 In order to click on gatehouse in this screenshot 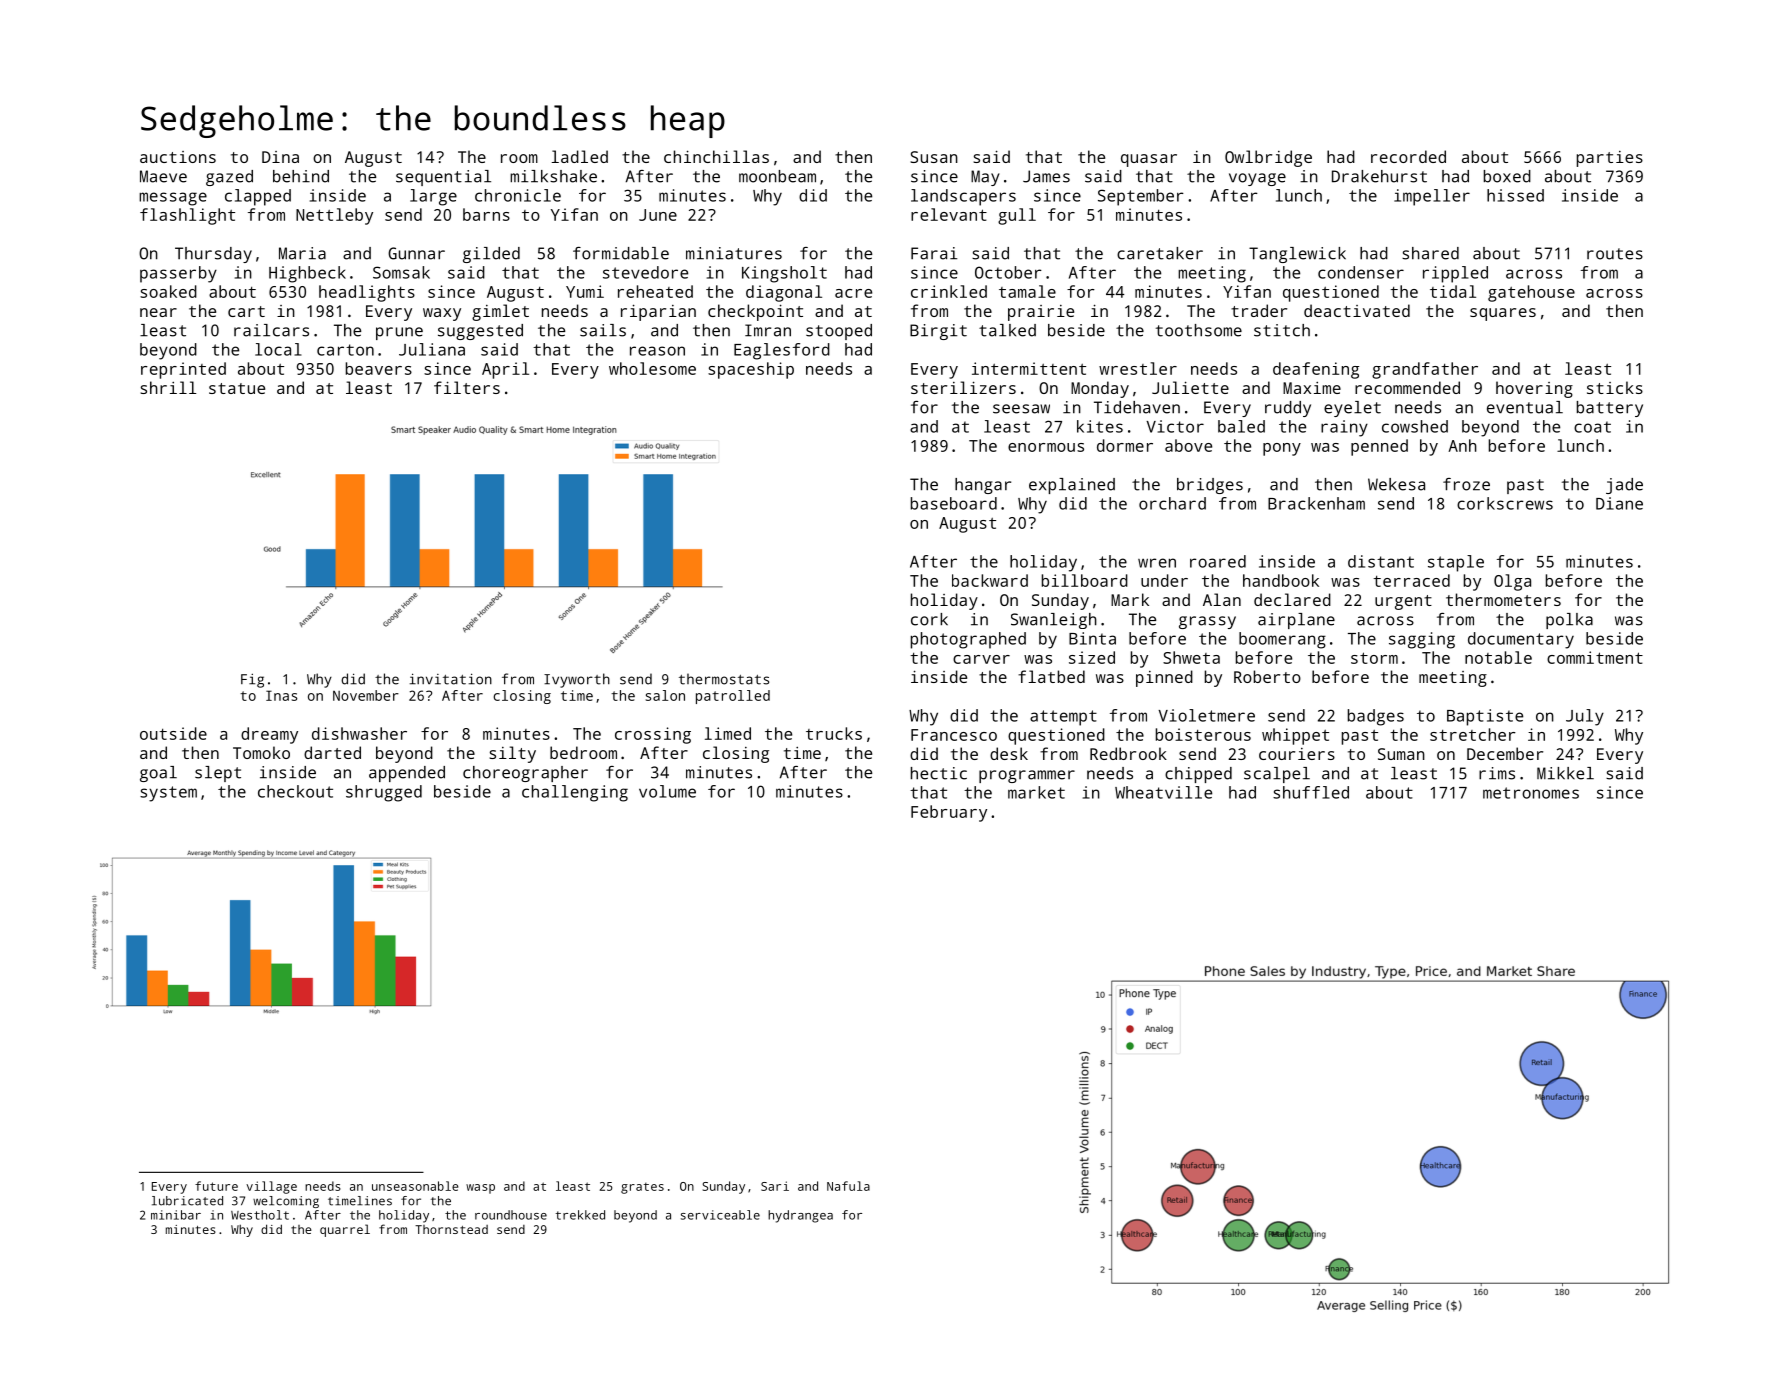, I will do `click(1531, 293)`.
